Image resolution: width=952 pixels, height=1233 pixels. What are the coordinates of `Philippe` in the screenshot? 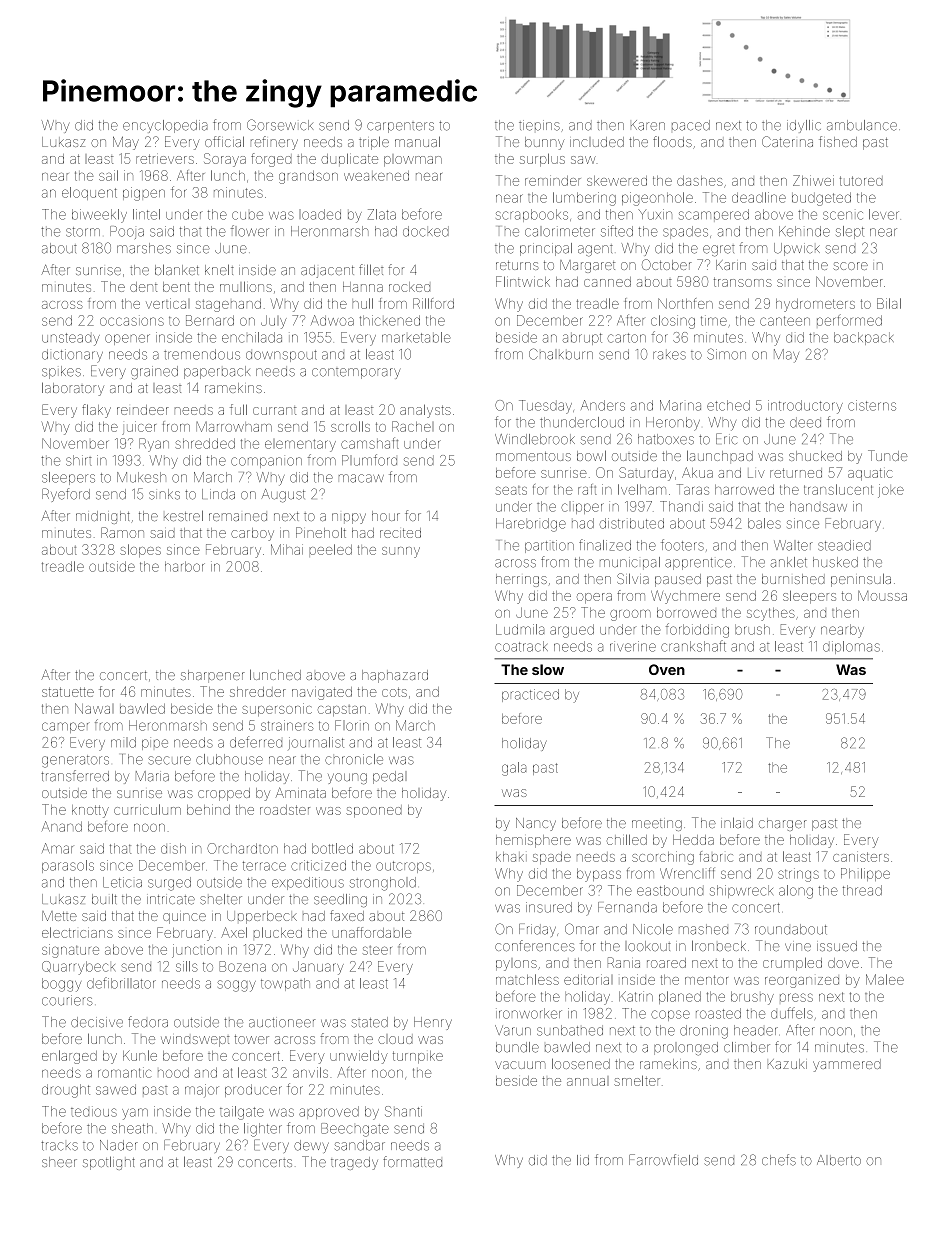 It's located at (865, 874).
